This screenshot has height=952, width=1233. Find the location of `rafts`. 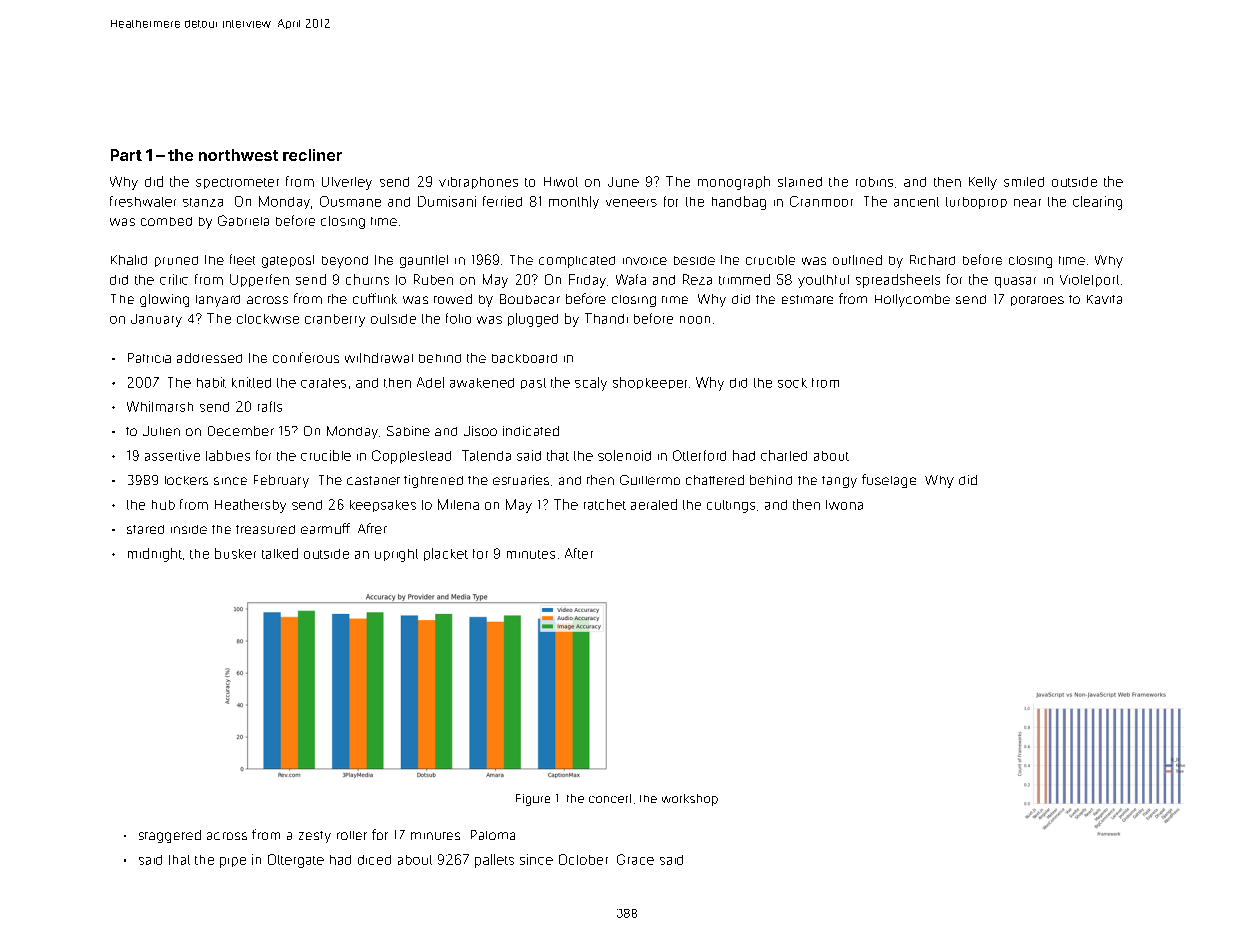

rafts is located at coordinates (270, 406).
